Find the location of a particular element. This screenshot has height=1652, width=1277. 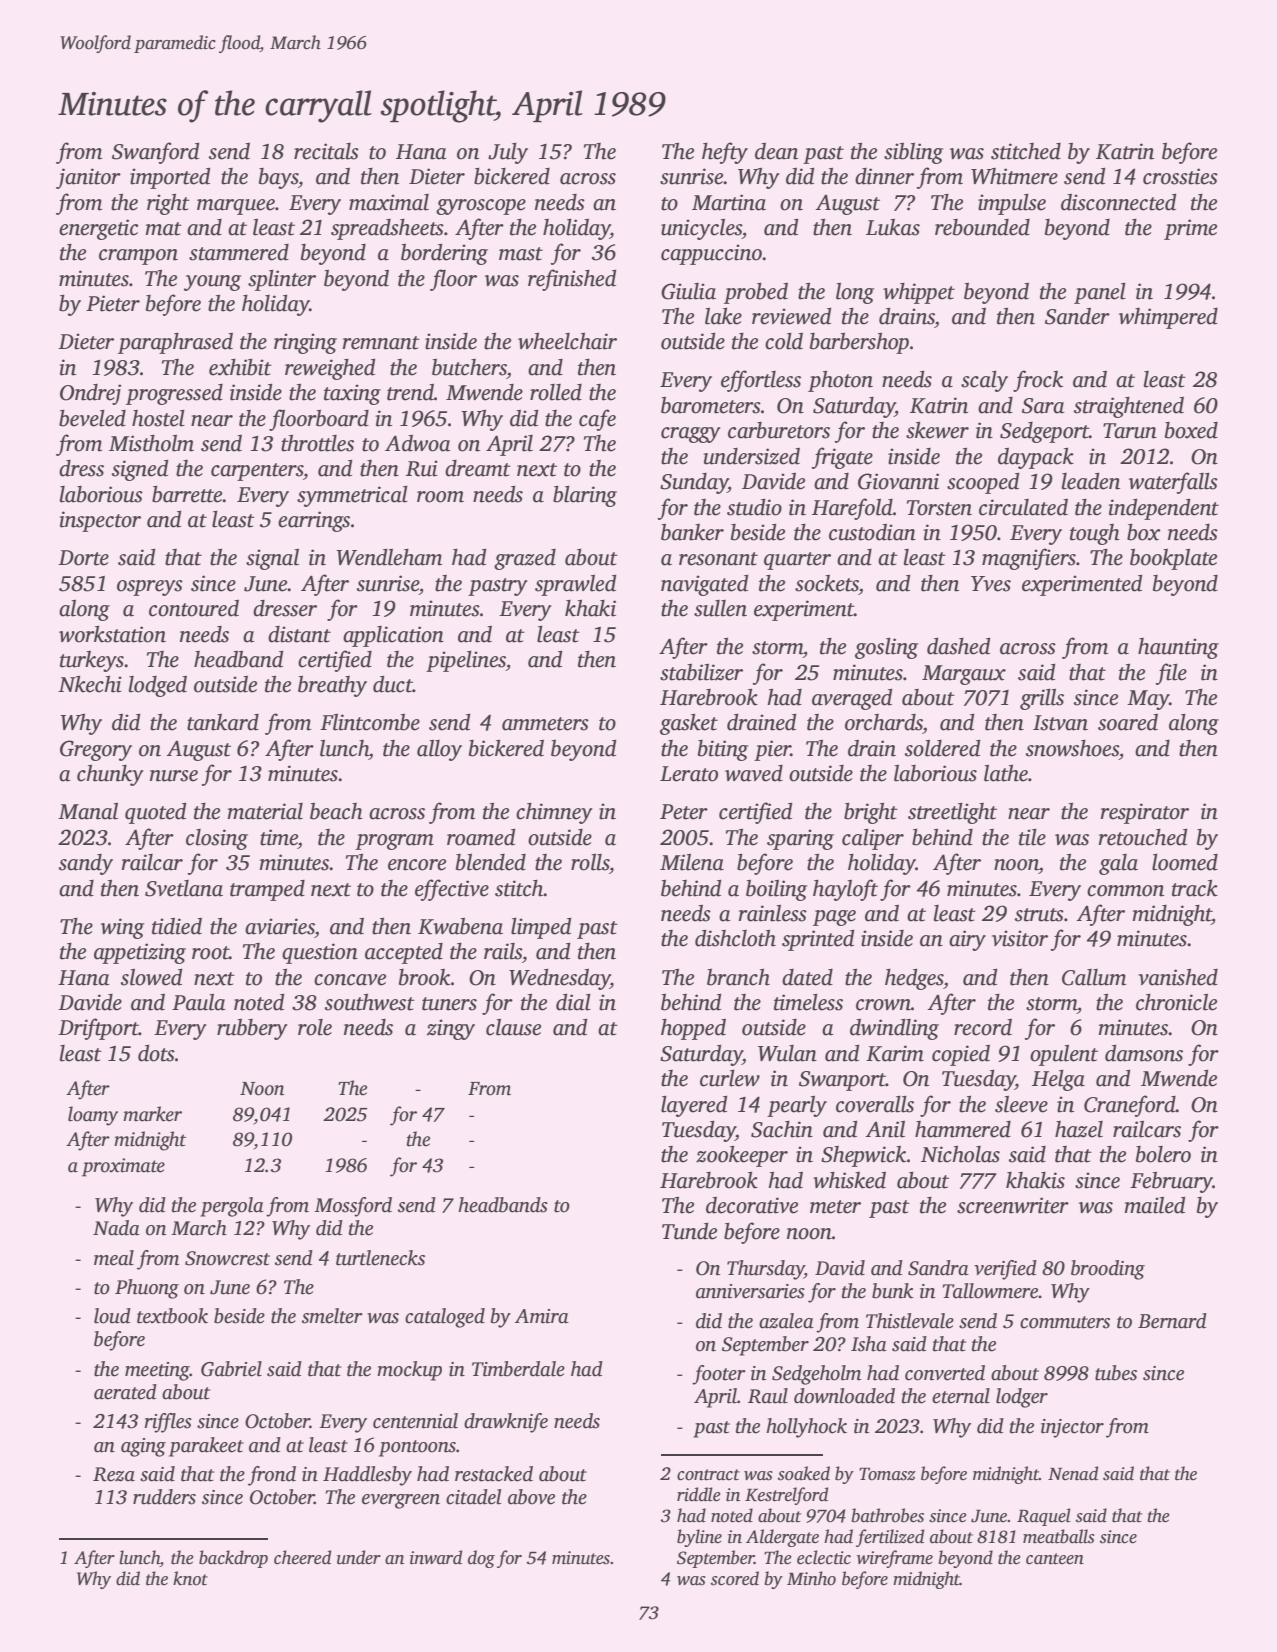

canteen is located at coordinates (1055, 1559).
